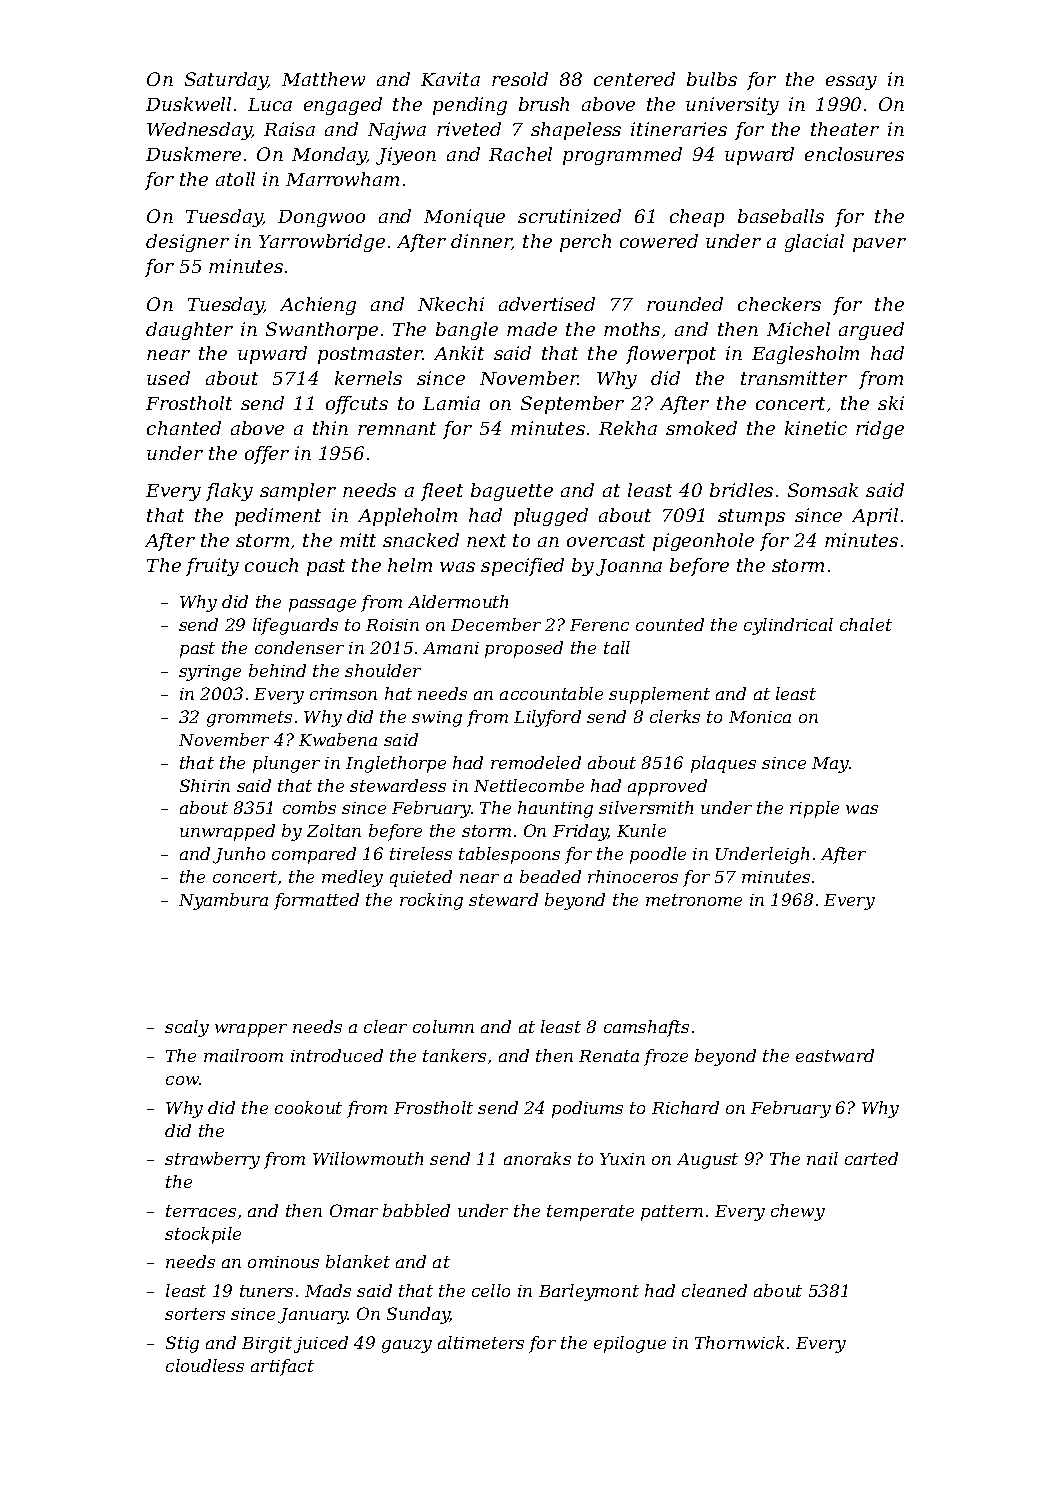  Describe the element at coordinates (354, 1210) in the screenshot. I see `Omar` at that location.
